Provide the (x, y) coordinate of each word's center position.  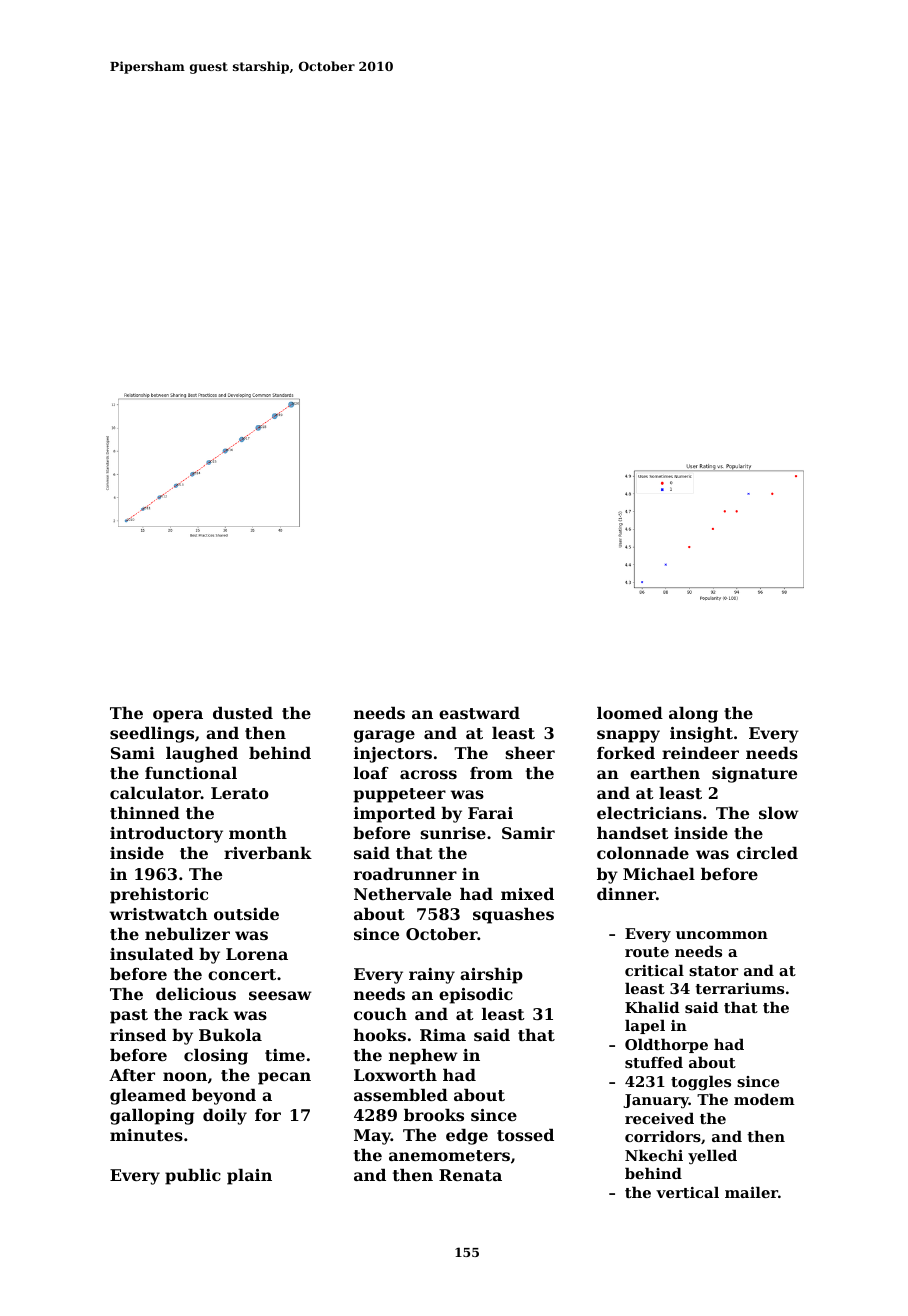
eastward (479, 713)
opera (178, 716)
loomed (630, 713)
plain (249, 1177)
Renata (470, 1175)
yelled (712, 1156)
